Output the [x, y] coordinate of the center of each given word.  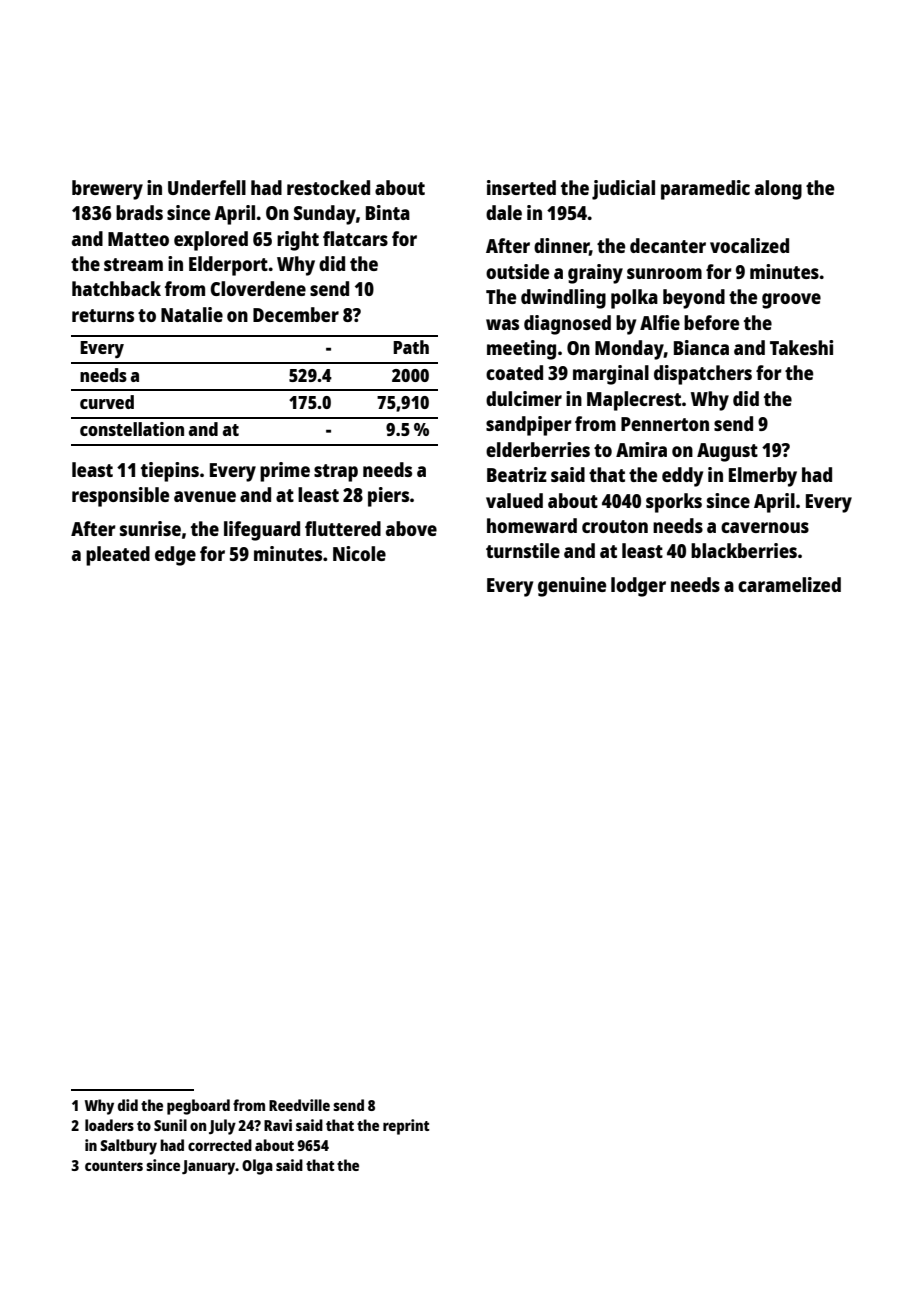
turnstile [523, 550]
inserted [521, 187]
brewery [107, 190]
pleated [118, 556]
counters [114, 1166]
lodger [638, 587]
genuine [572, 587]
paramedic [705, 190]
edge [175, 556]
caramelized [789, 584]
